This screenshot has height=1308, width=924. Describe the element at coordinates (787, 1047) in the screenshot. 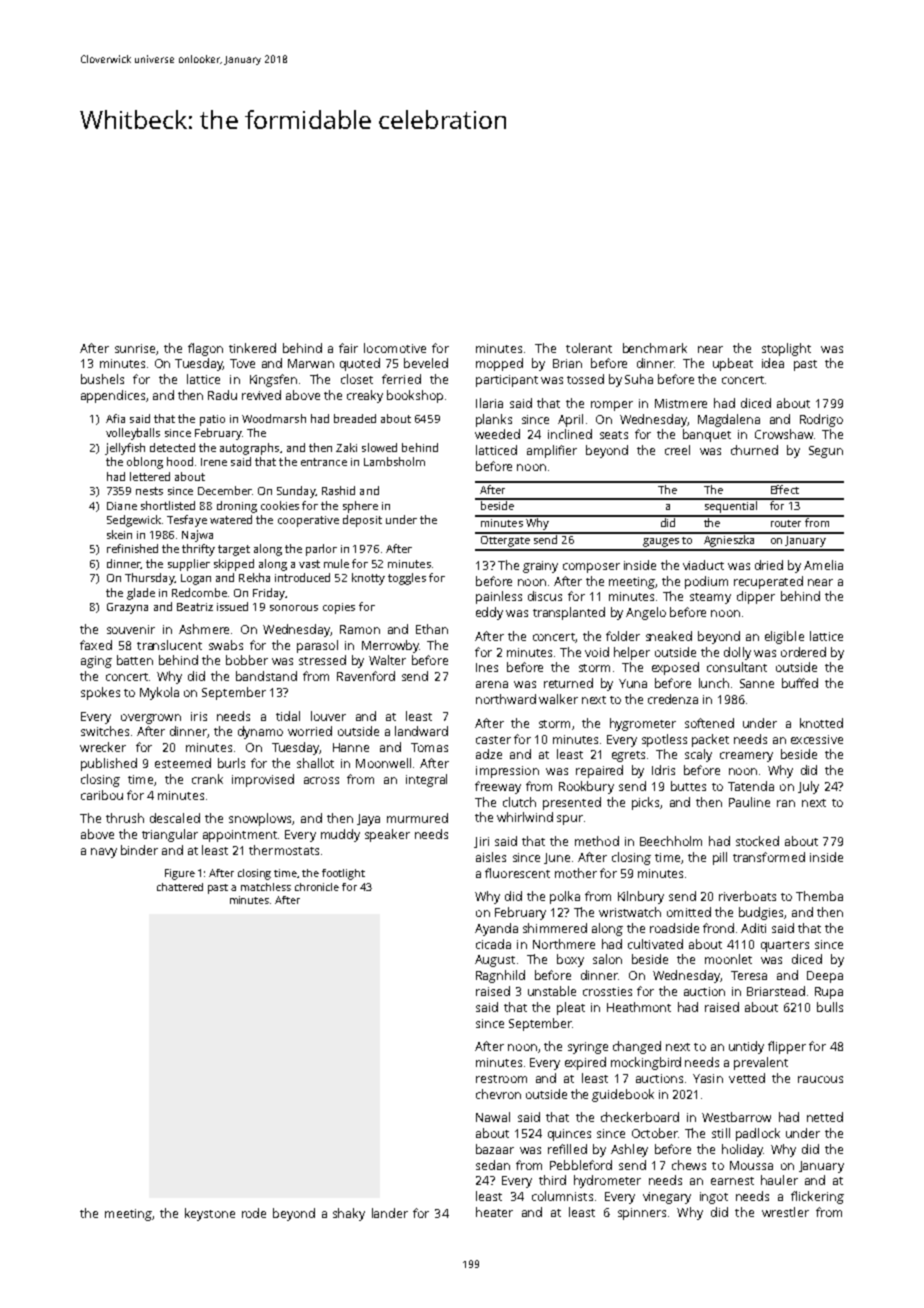

I see `flipper` at that location.
